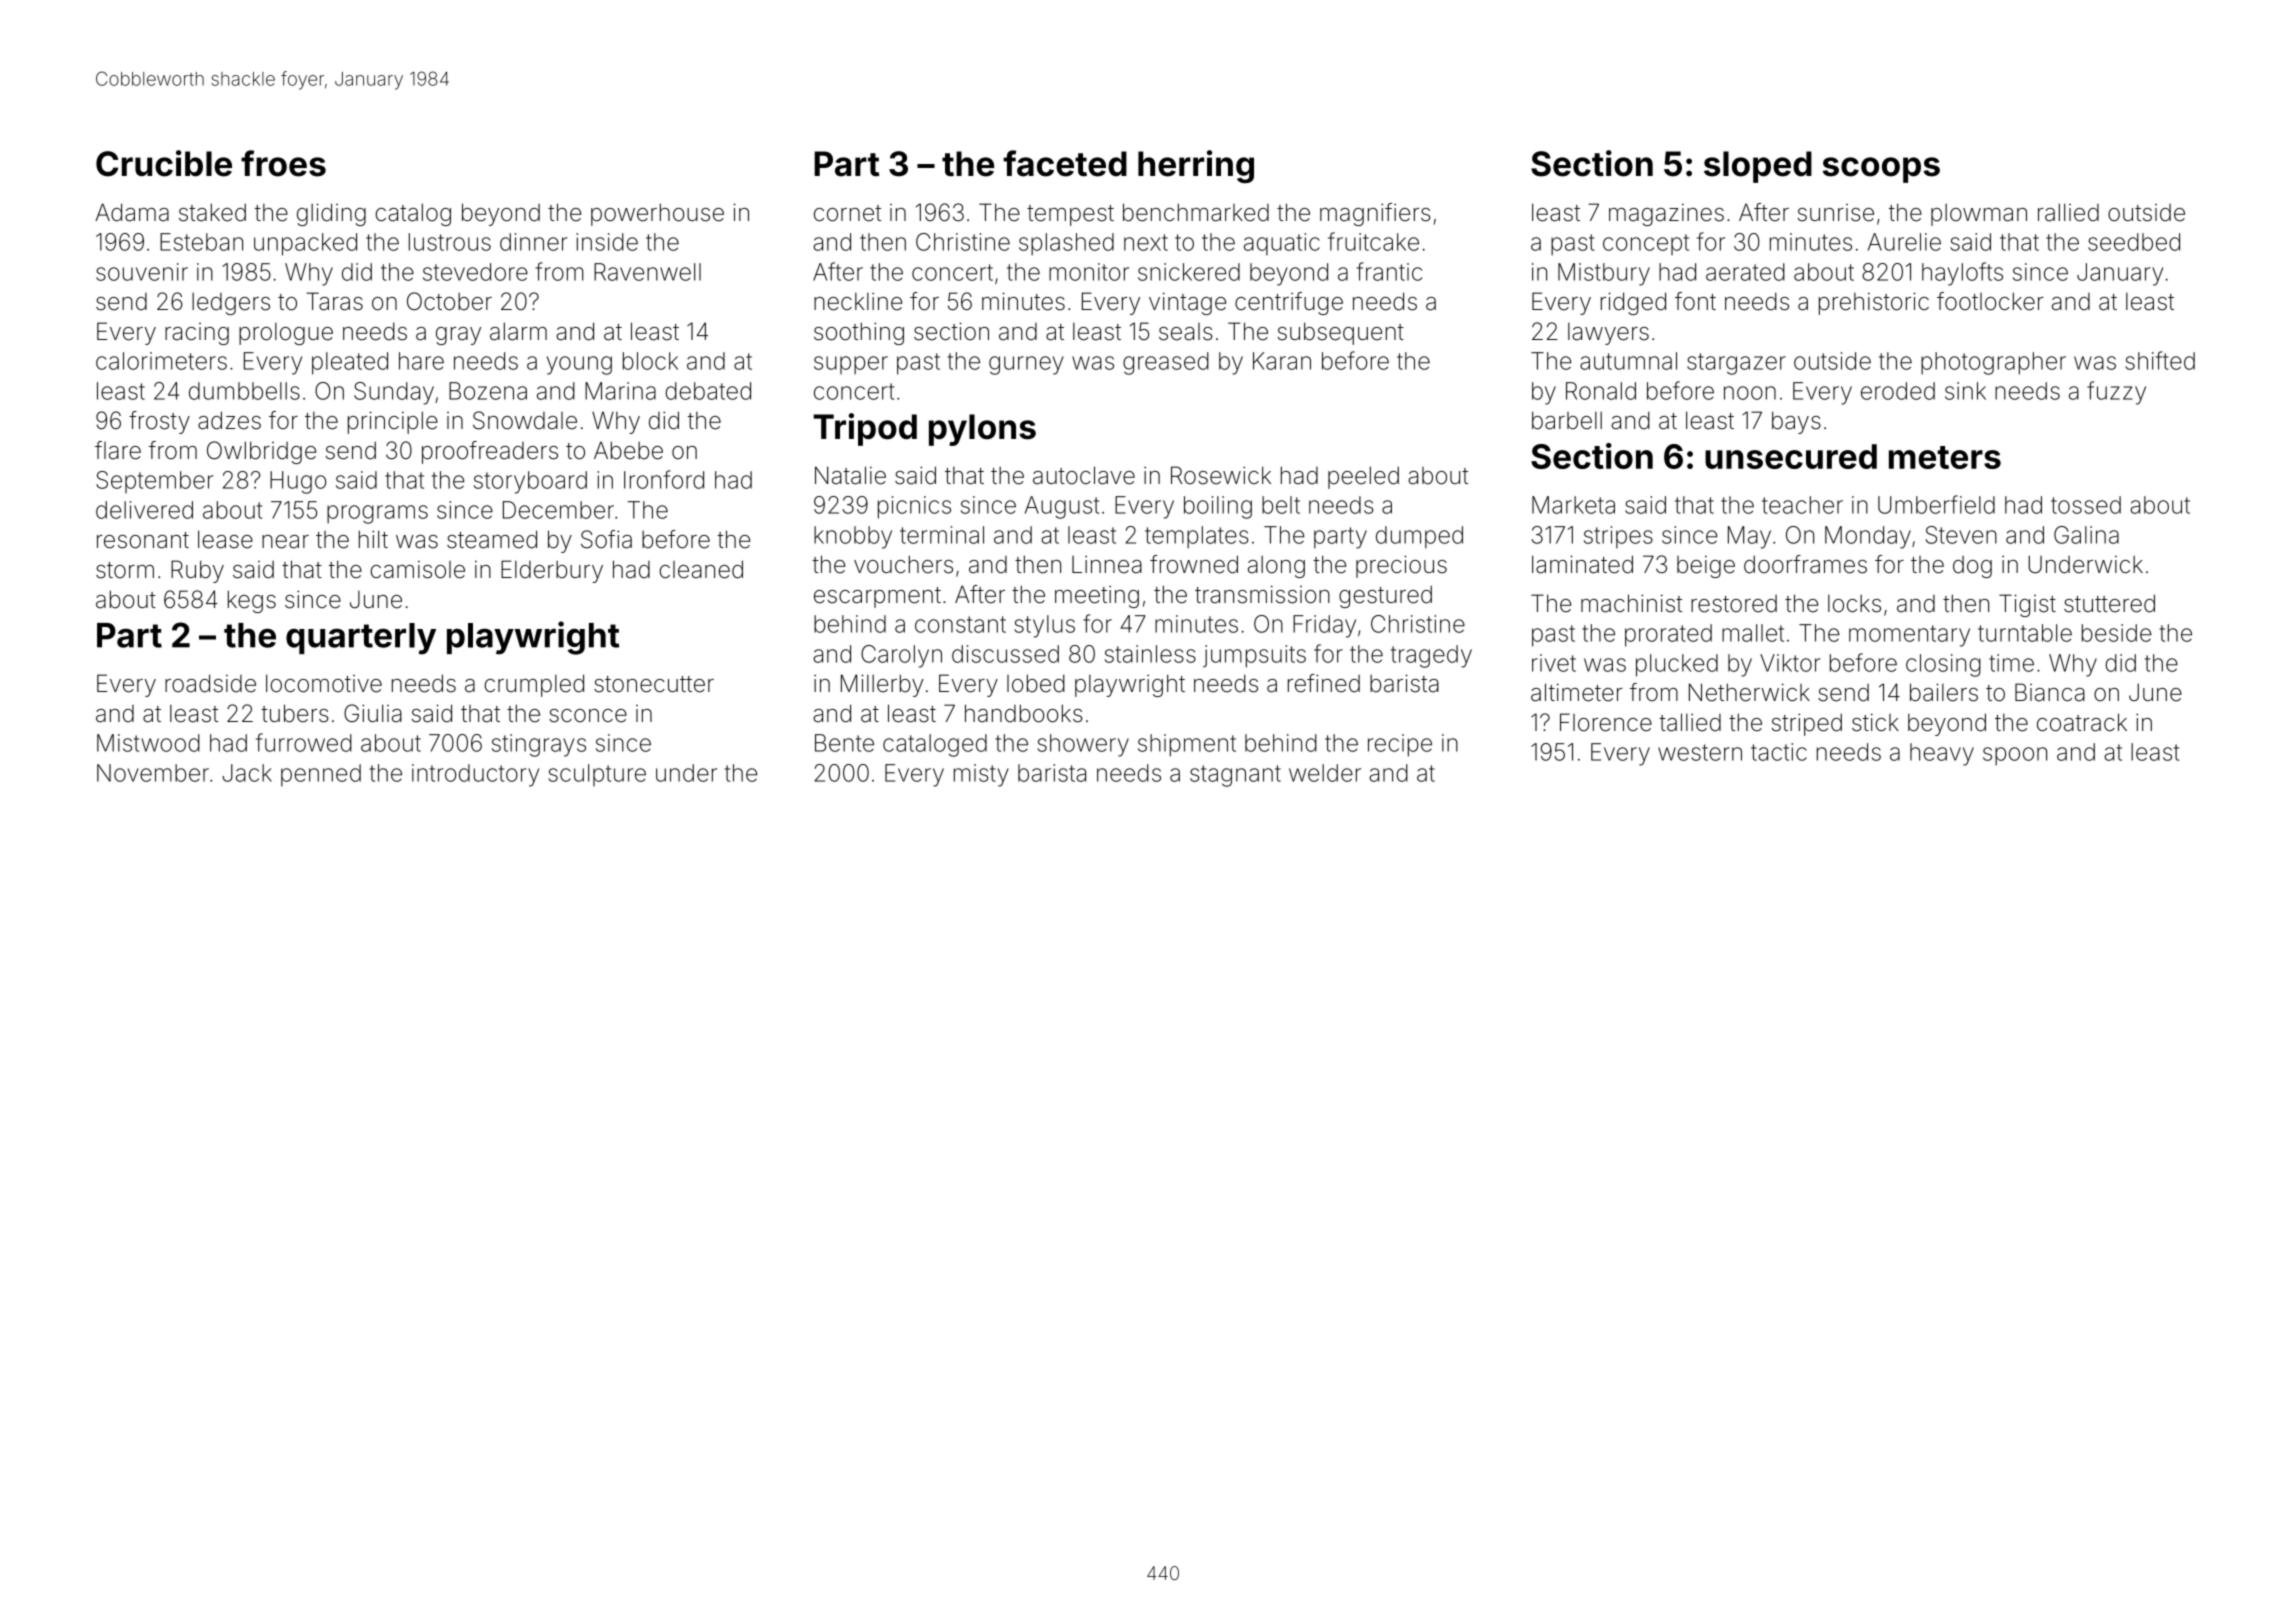 The image size is (2292, 1620). Describe the element at coordinates (1262, 594) in the page. I see `transmission` at that location.
